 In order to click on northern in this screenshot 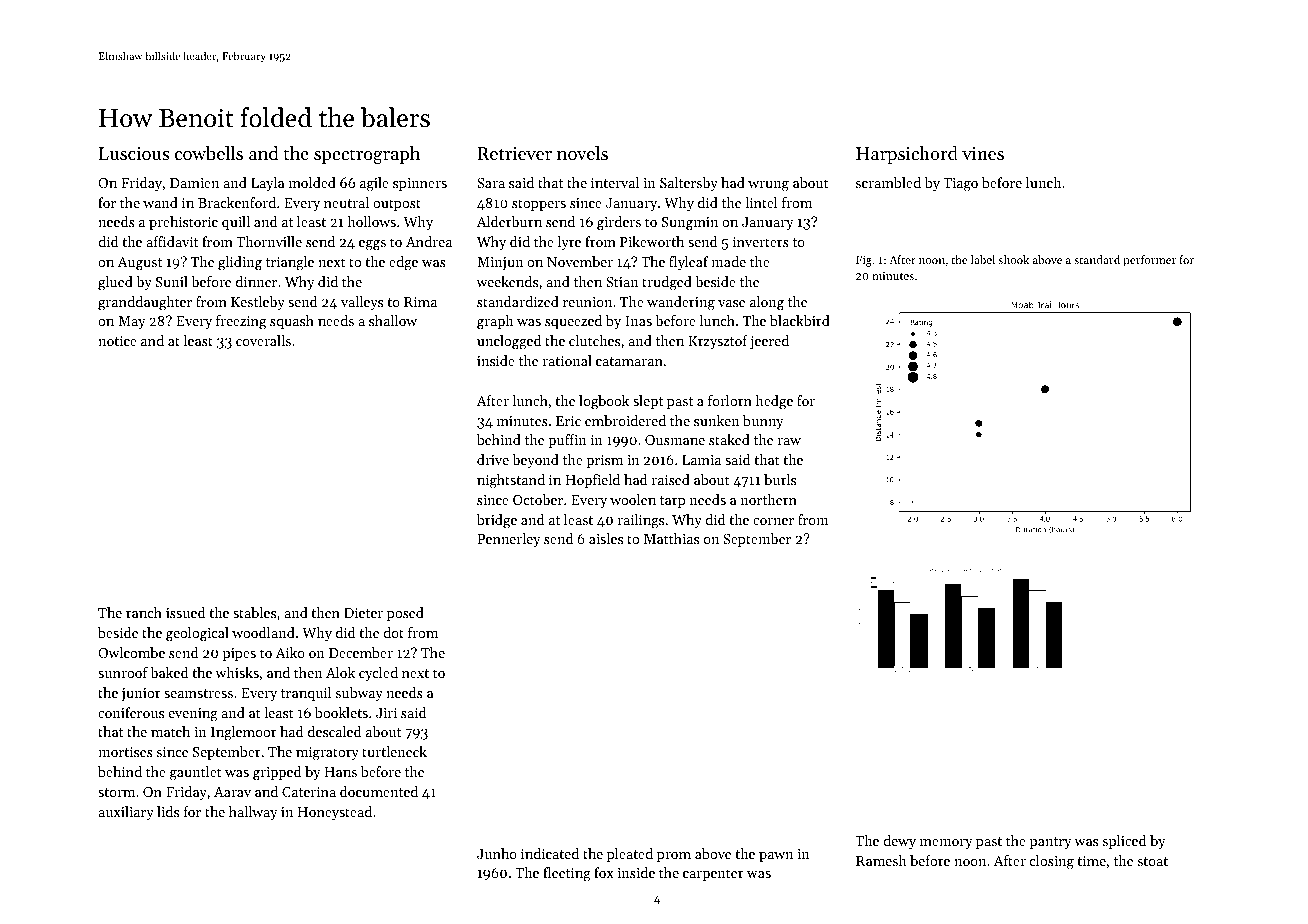, I will do `click(769, 499)`.
